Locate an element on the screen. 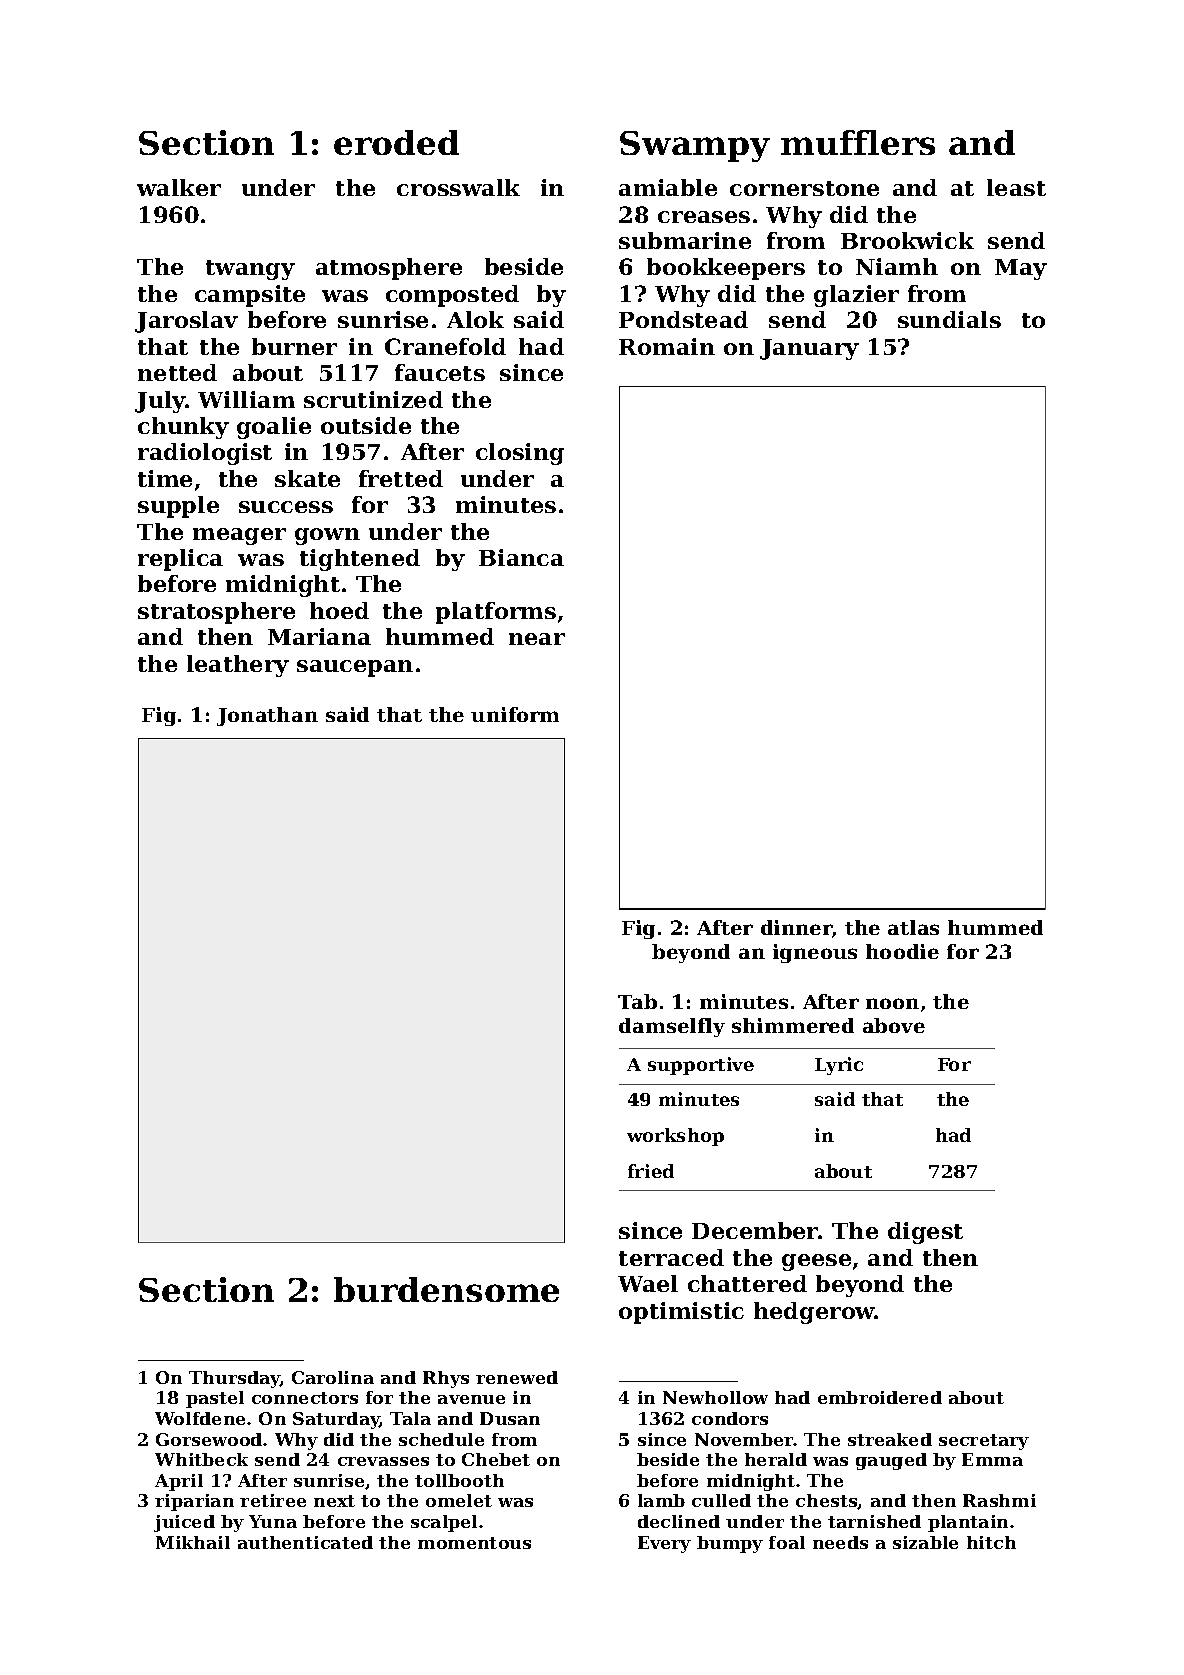 Image resolution: width=1184 pixels, height=1675 pixels. Mariana is located at coordinates (319, 636).
